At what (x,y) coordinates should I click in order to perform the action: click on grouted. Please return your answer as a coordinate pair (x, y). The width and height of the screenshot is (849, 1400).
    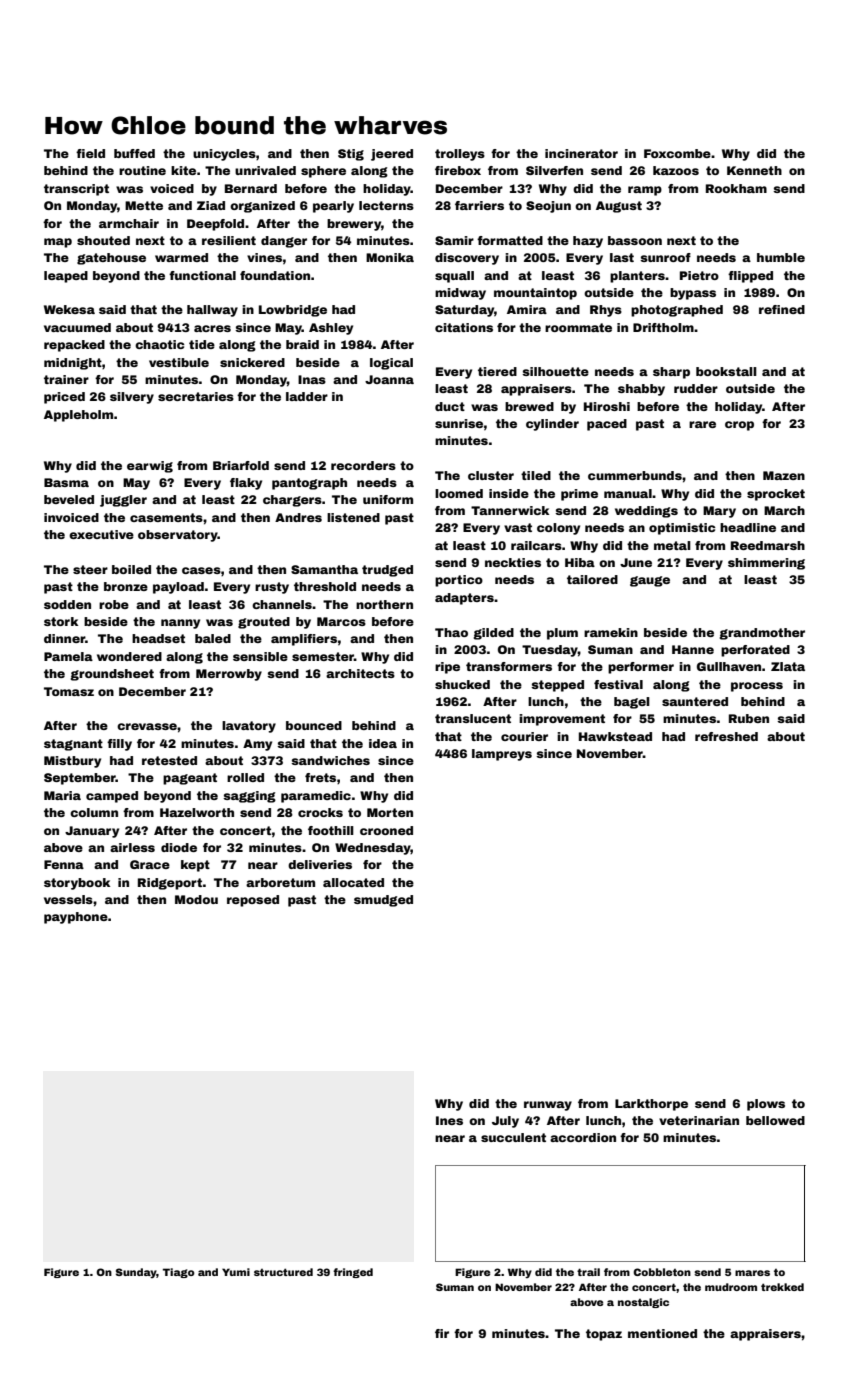
    Looking at the image, I should click on (264, 623).
